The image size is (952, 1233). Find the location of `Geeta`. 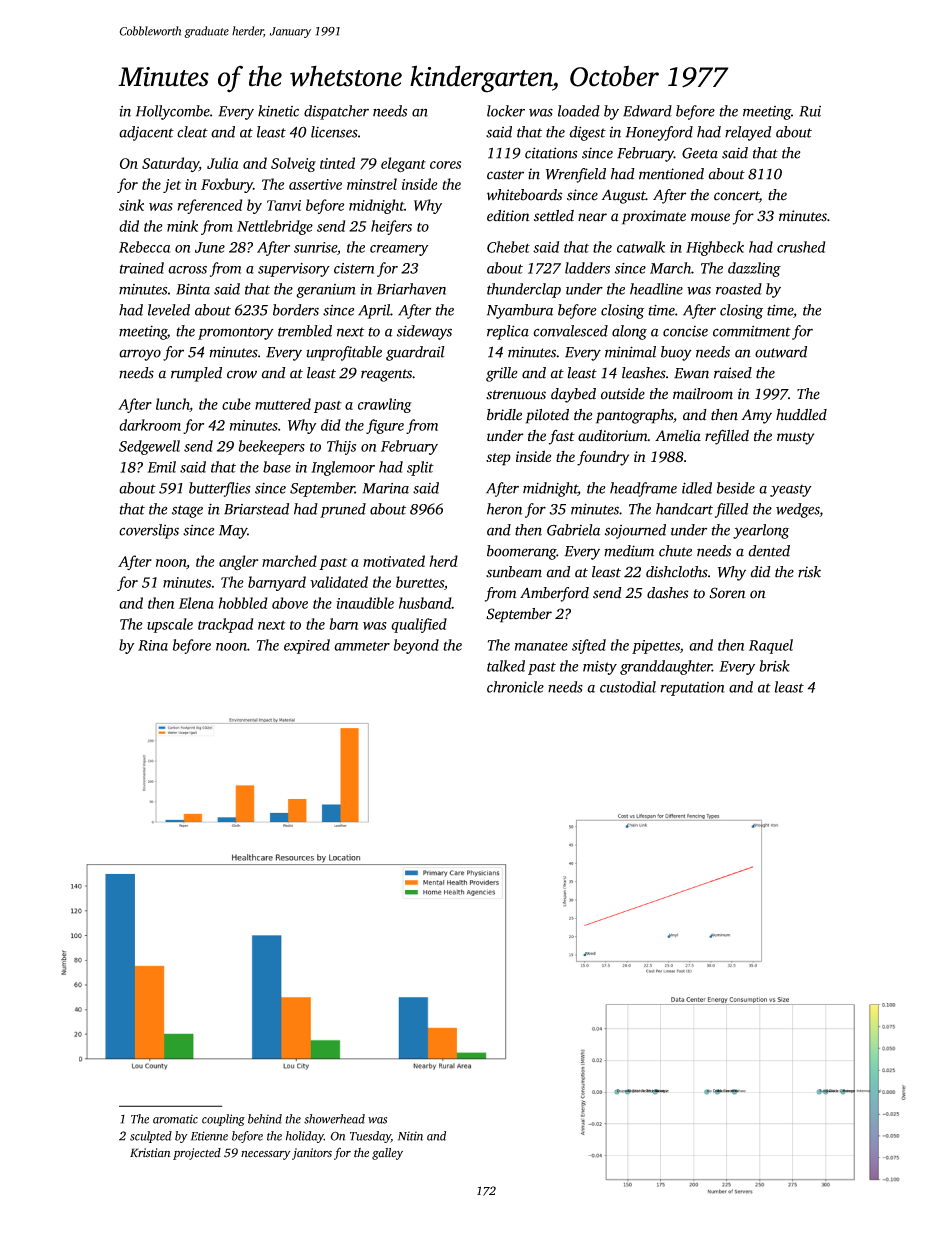

Geeta is located at coordinates (700, 153).
